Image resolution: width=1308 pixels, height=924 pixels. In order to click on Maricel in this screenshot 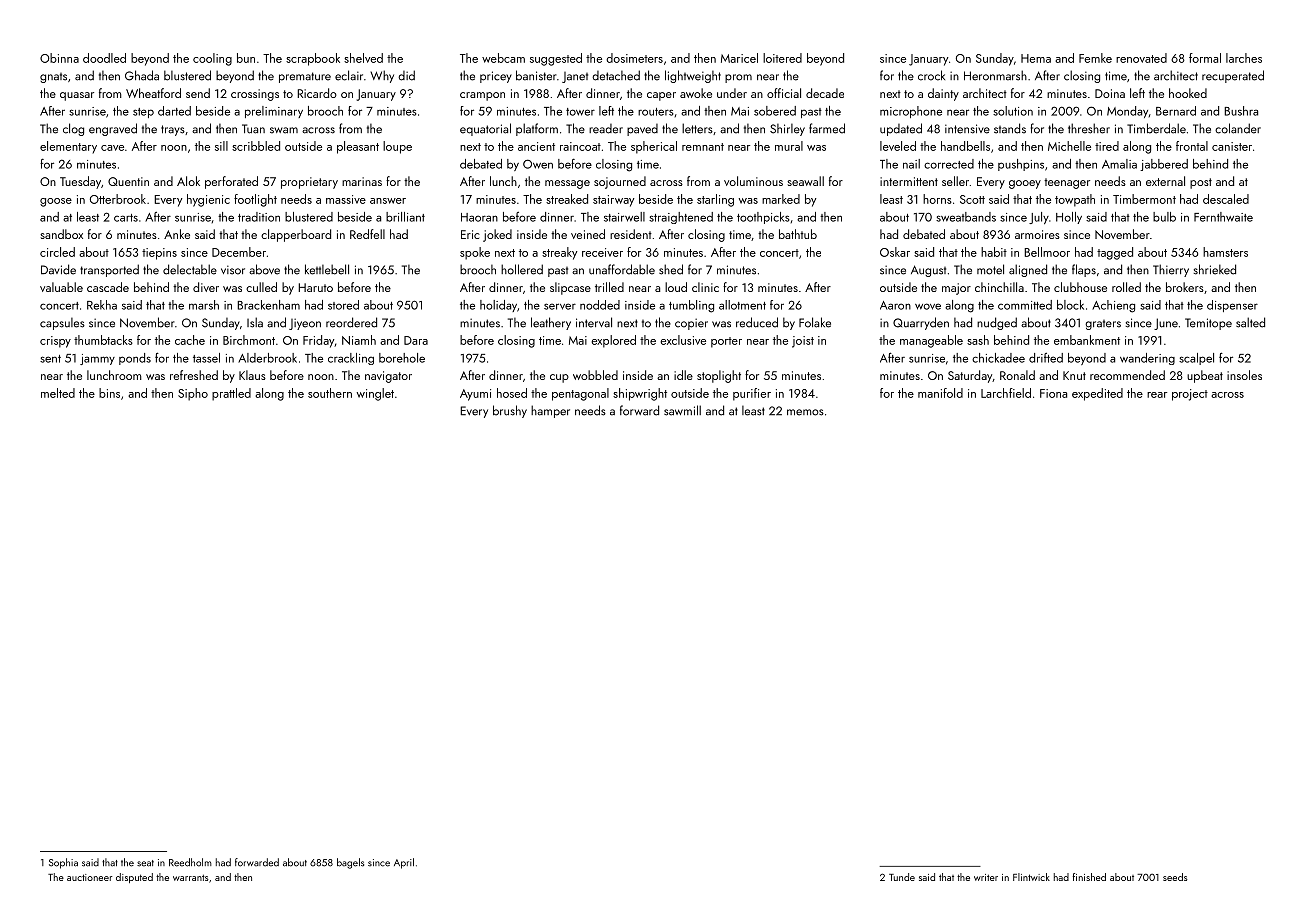, I will do `click(739, 58)`.
